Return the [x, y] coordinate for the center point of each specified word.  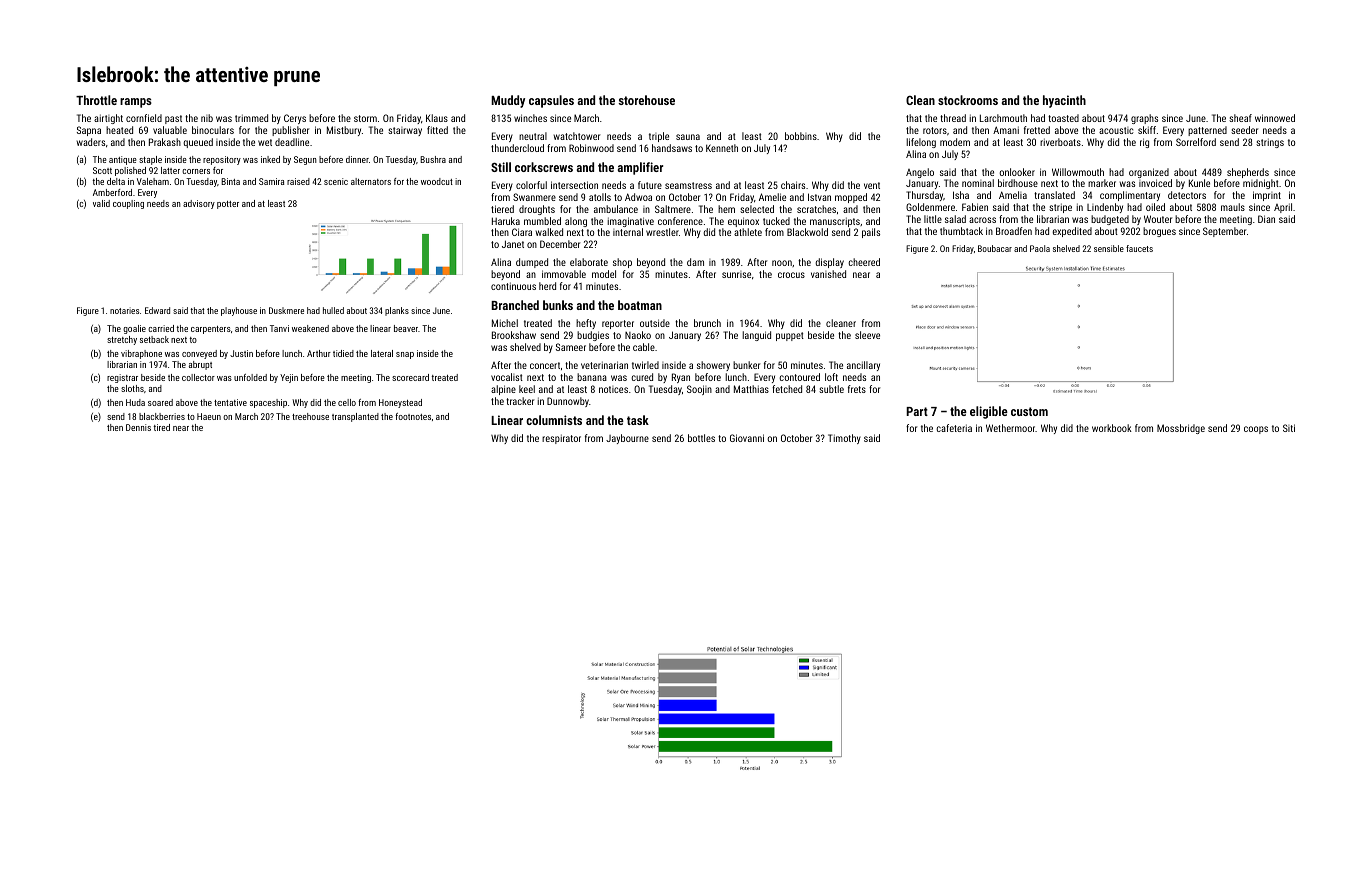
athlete [748, 232]
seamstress [688, 185]
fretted [1037, 130]
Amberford [112, 192]
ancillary [863, 366]
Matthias [751, 389]
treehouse [310, 416]
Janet [513, 244]
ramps [136, 103]
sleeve [867, 335]
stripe [1060, 208]
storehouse [646, 100]
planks [397, 311]
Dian [1266, 219]
